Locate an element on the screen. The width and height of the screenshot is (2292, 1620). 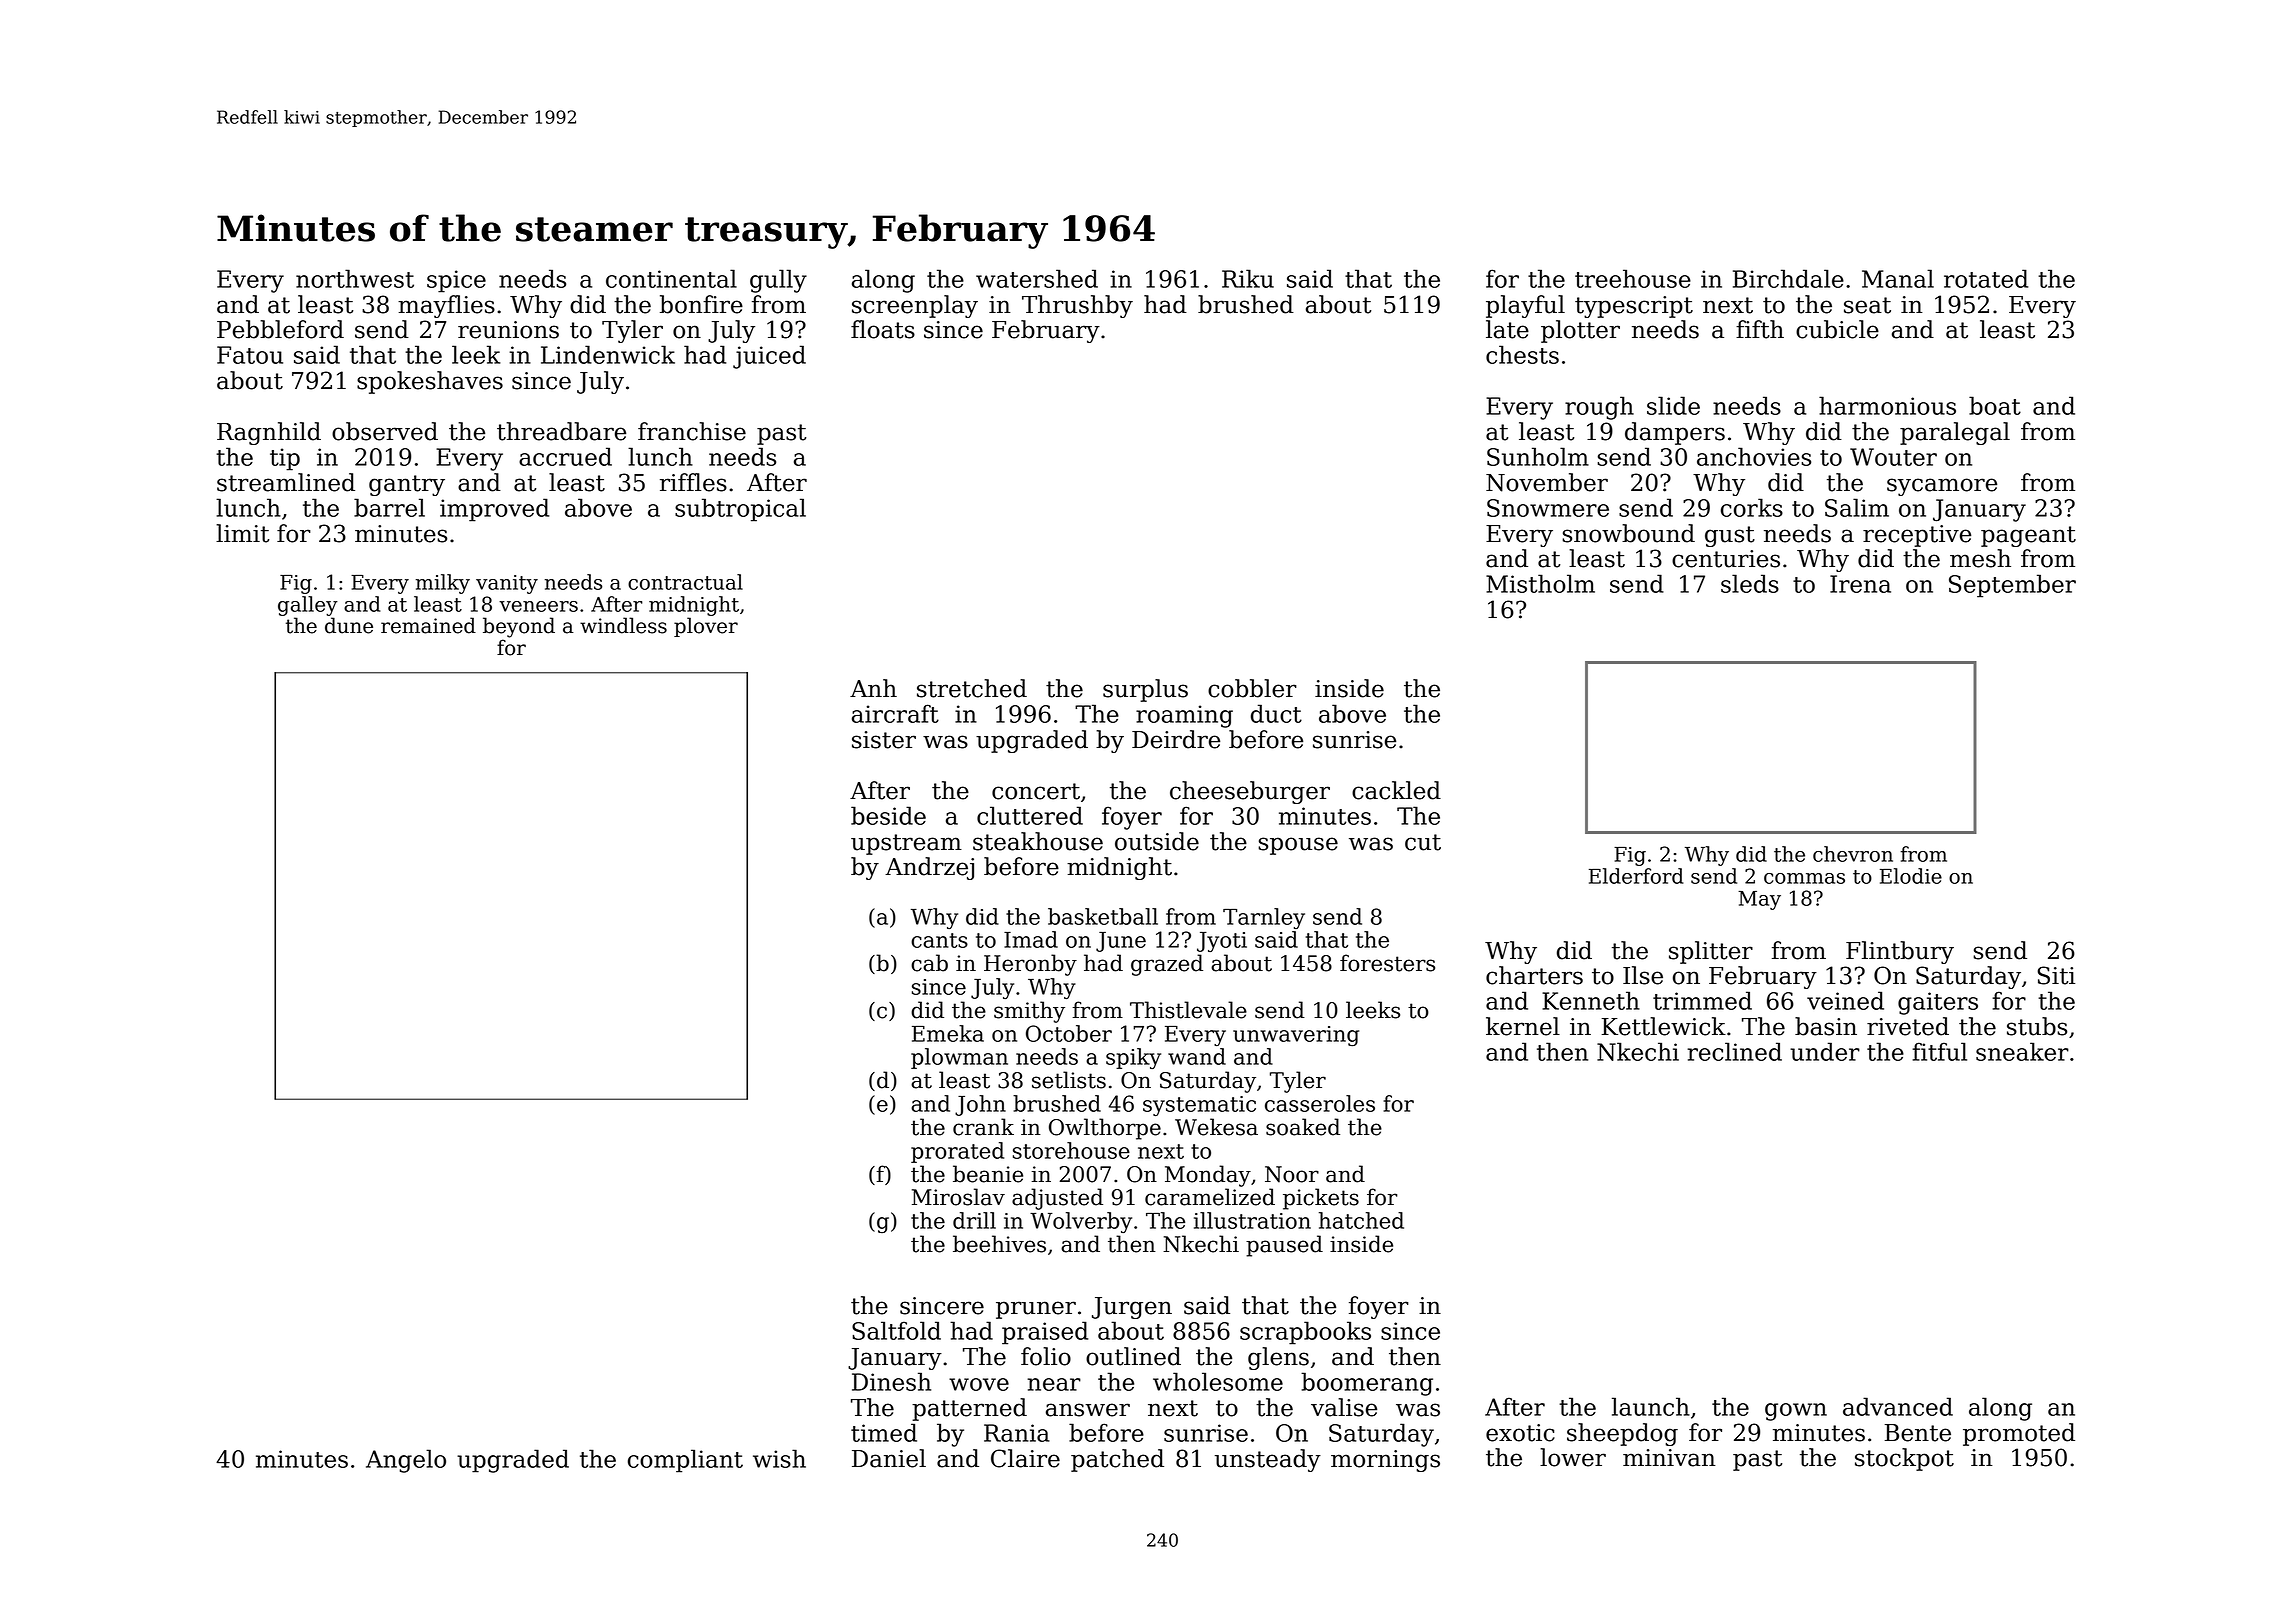
sister is located at coordinates (884, 740).
